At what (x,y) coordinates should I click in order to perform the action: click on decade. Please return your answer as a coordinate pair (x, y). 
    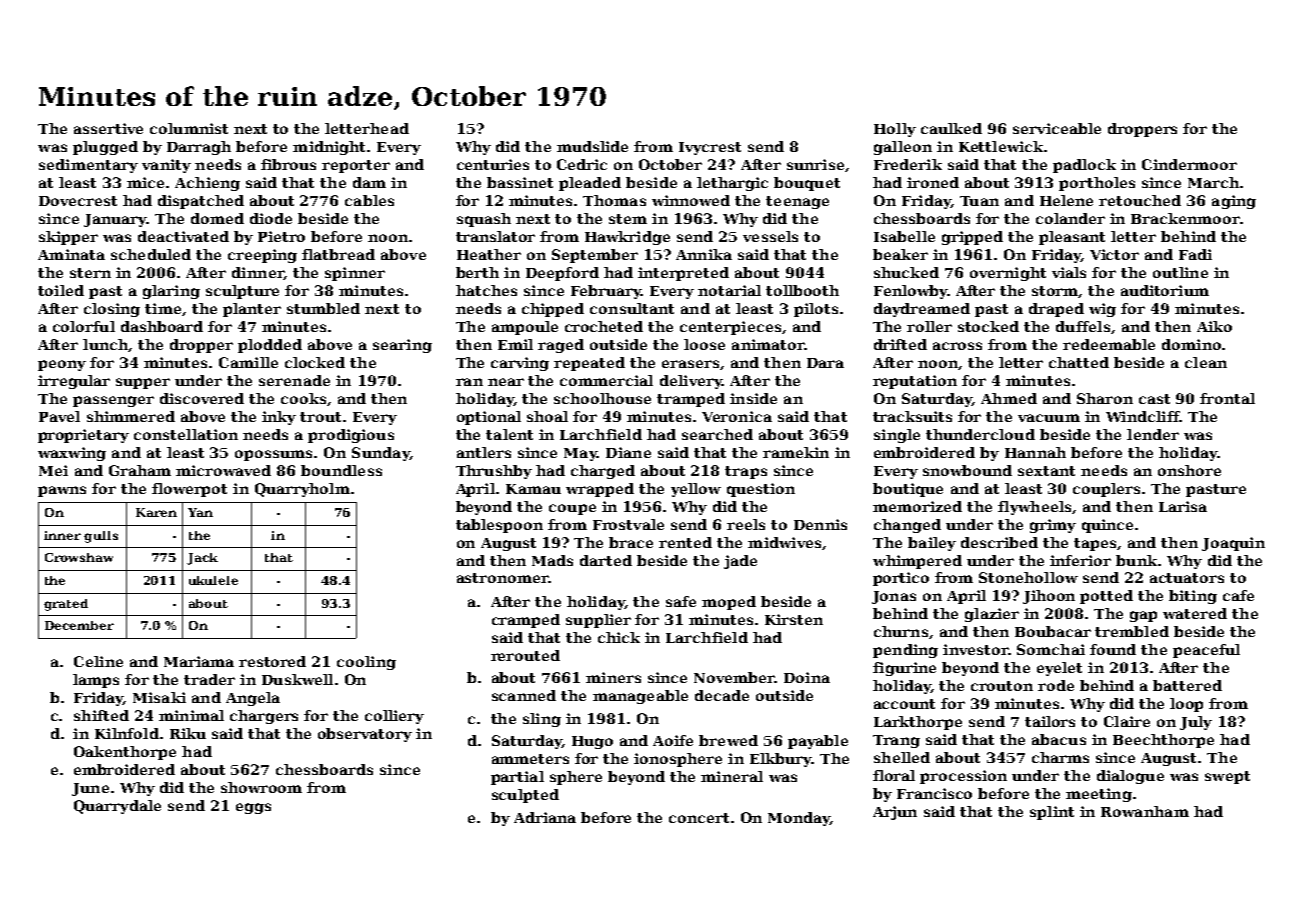
    Looking at the image, I should click on (722, 695).
